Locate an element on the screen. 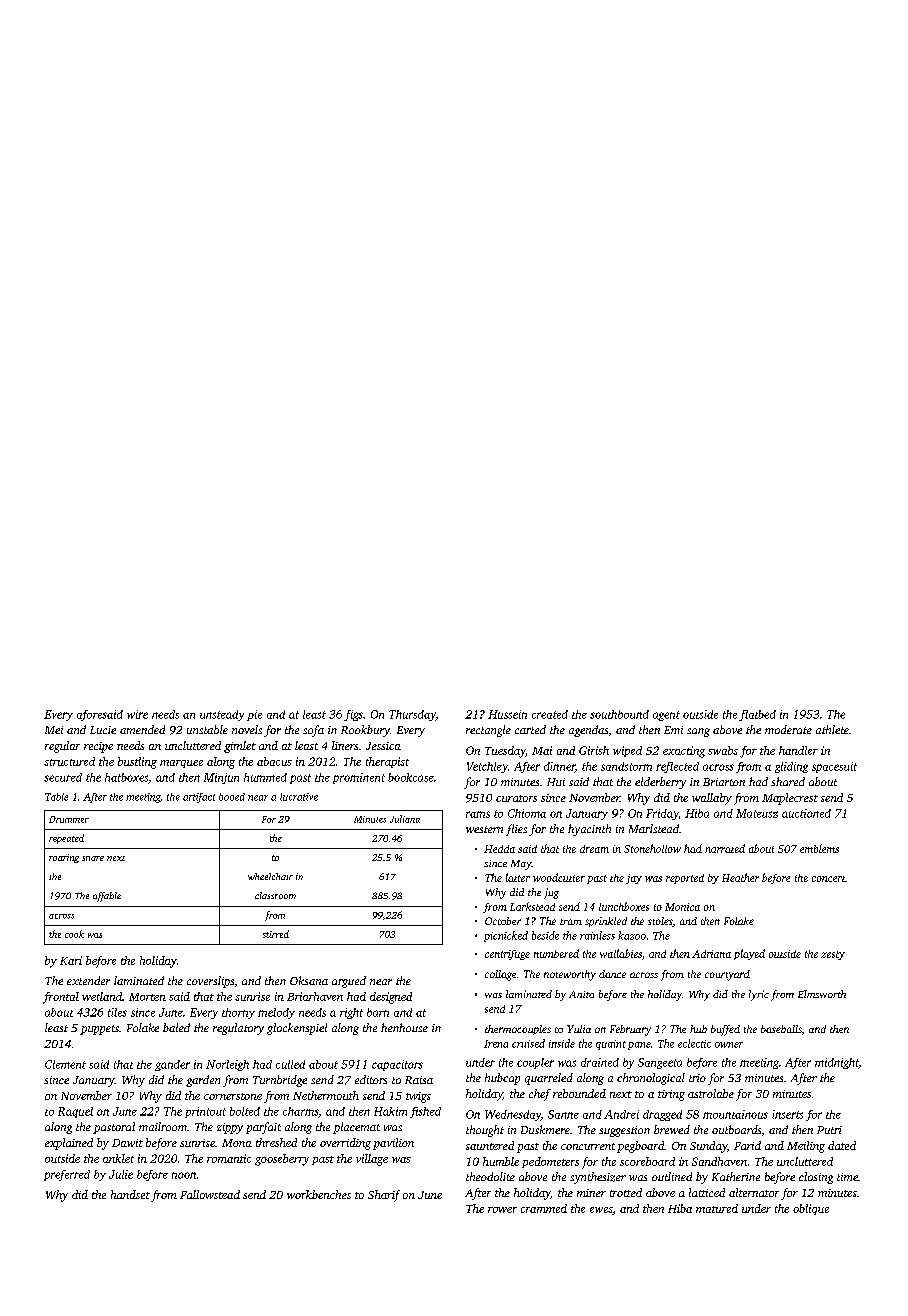 This screenshot has width=908, height=1316. secured is located at coordinates (63, 777).
